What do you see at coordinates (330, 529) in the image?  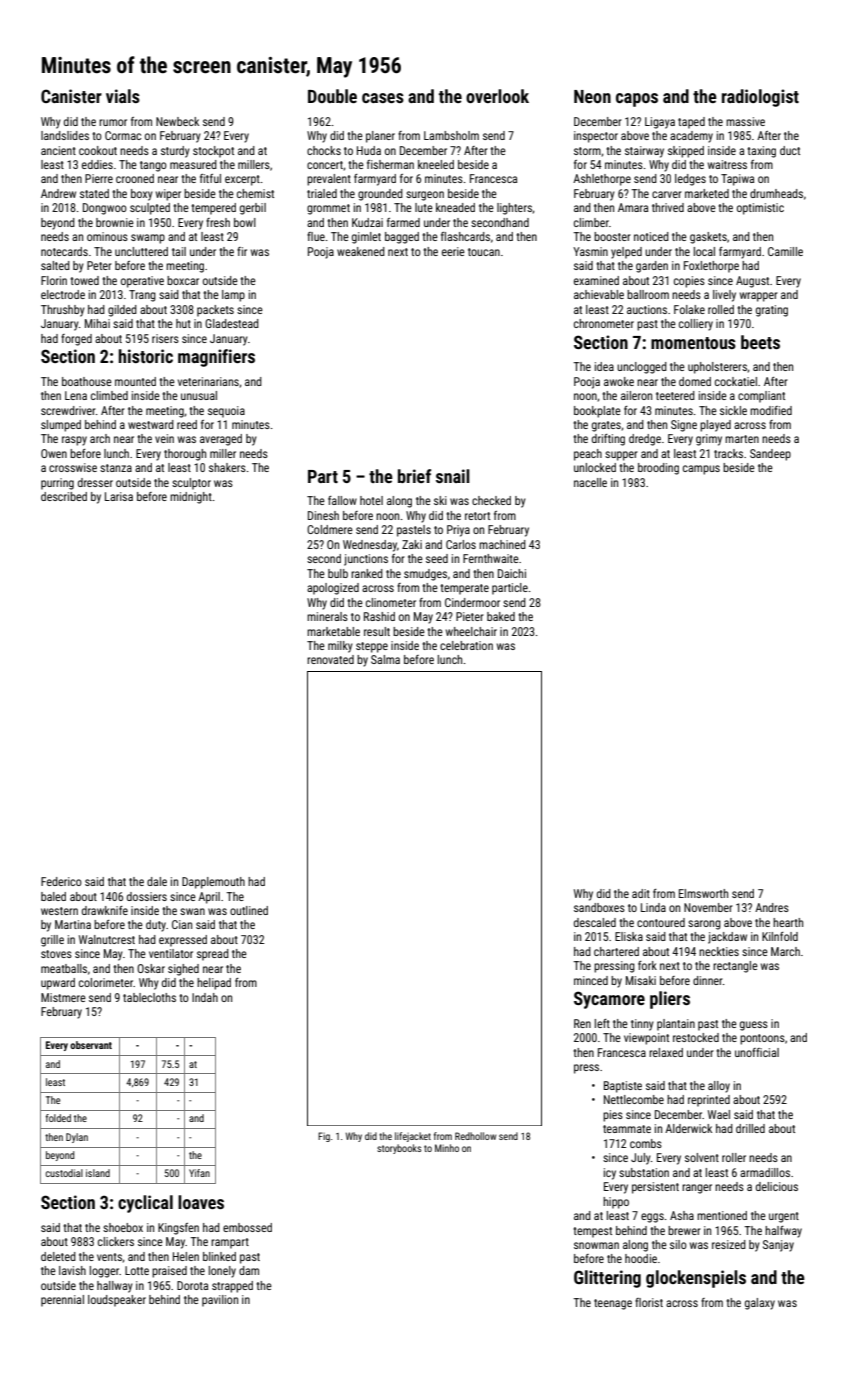 I see `Coldmere` at bounding box center [330, 529].
